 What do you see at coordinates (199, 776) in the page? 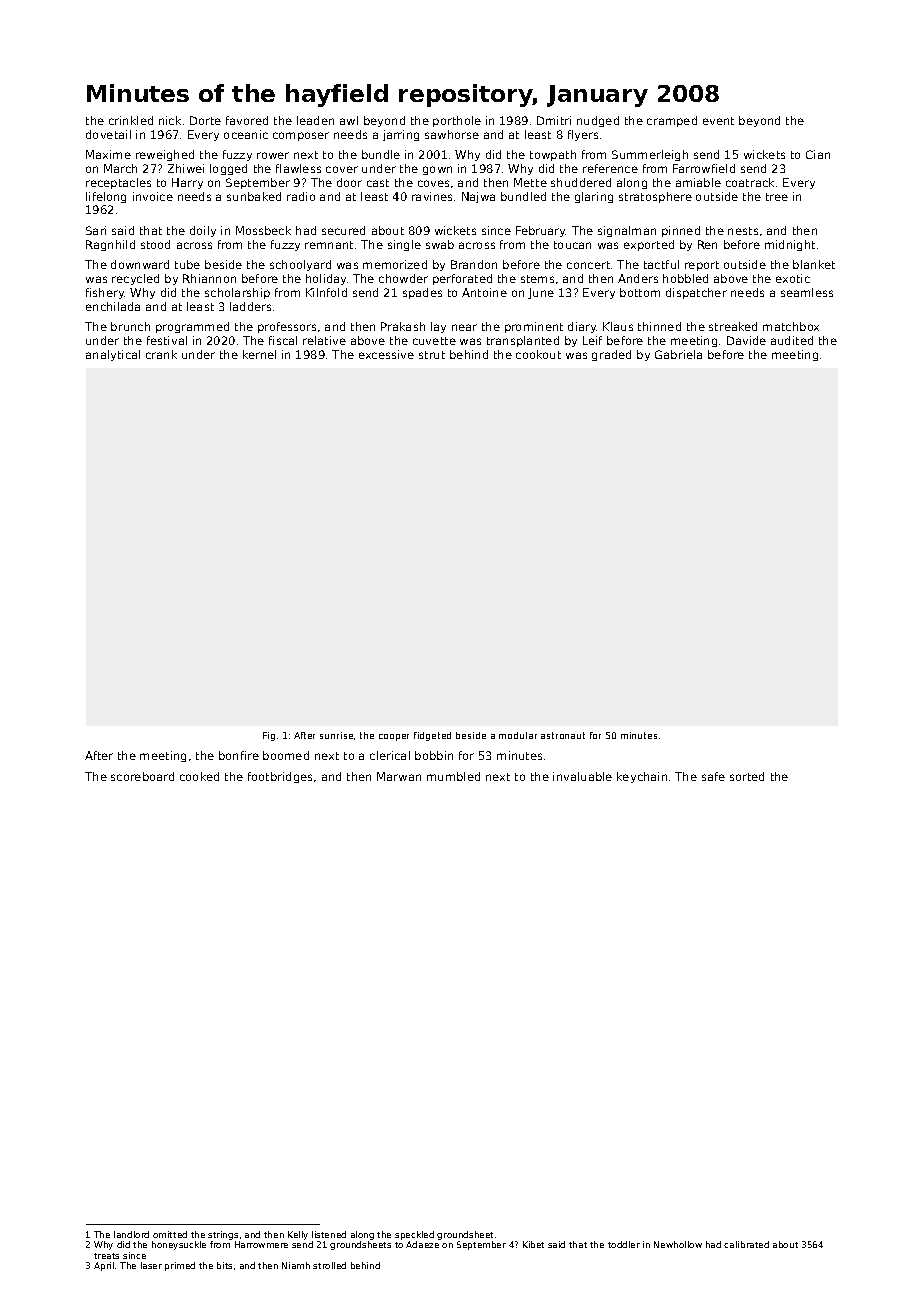
I see `cooked` at bounding box center [199, 776].
